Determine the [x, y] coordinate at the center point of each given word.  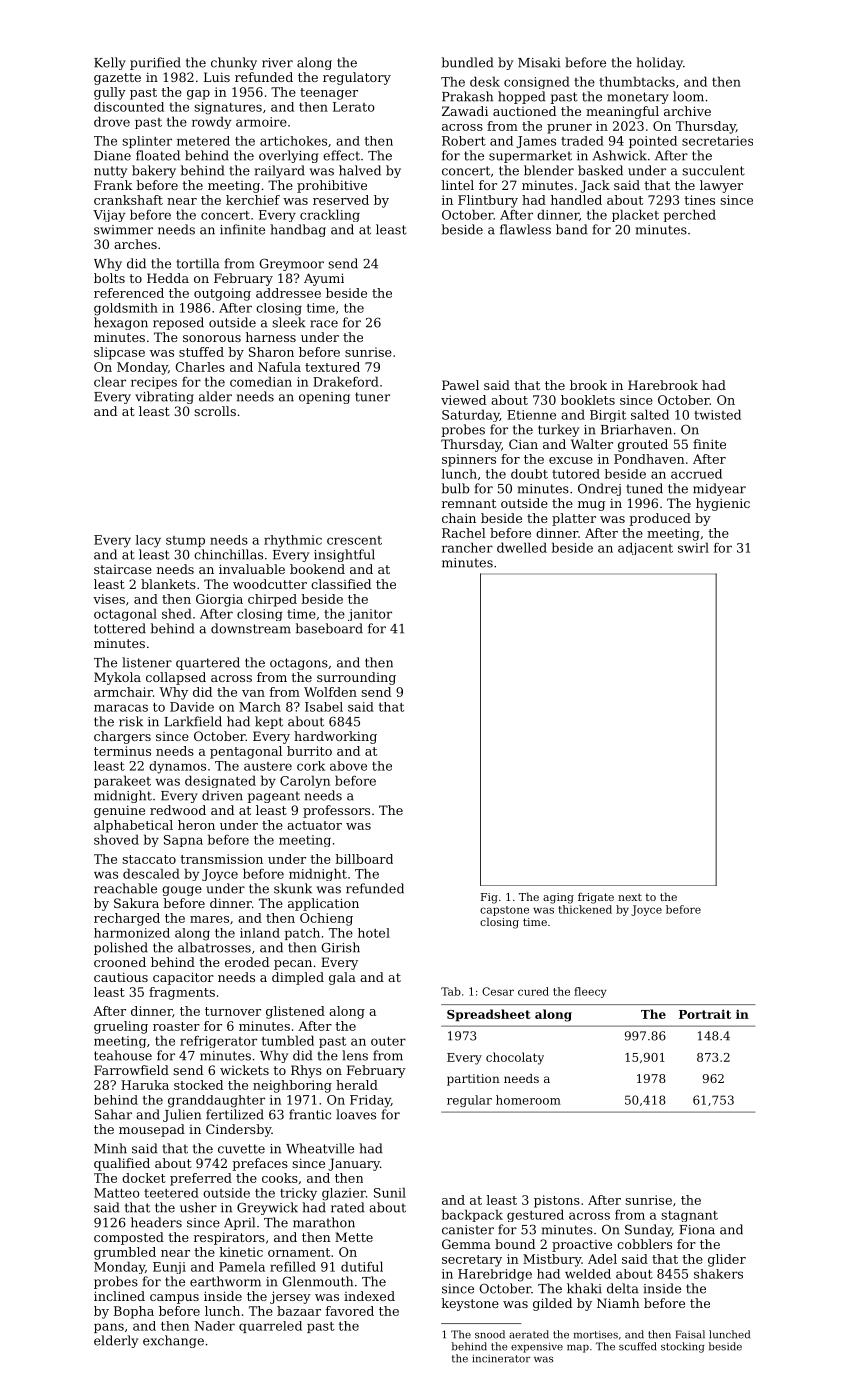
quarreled [270, 1327]
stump [185, 541]
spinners [469, 460]
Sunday [648, 1230]
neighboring [292, 1086]
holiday [659, 63]
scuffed [637, 1346]
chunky [234, 63]
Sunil [390, 1192]
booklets [588, 400]
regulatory [357, 78]
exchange [173, 1341]
